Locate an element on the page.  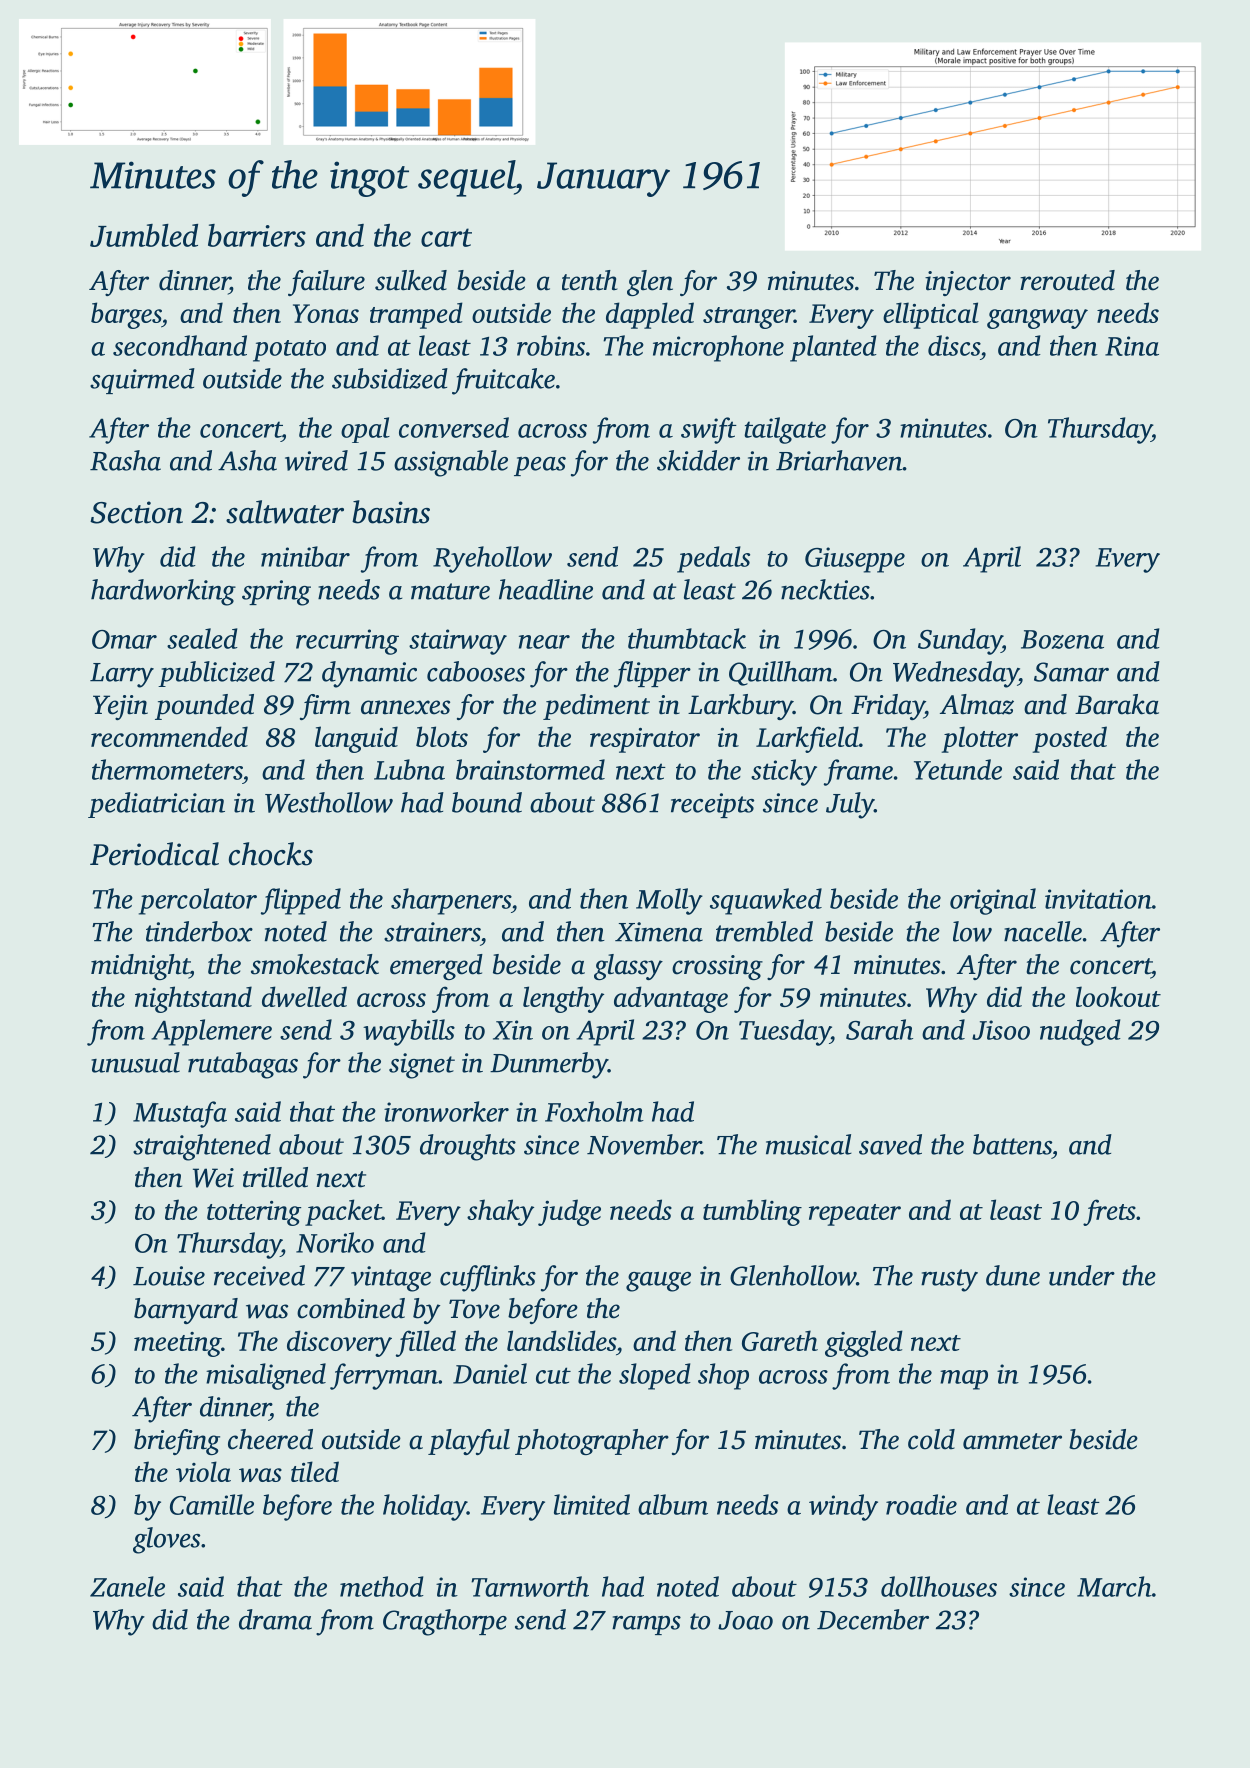
drama is located at coordinates (275, 1619).
